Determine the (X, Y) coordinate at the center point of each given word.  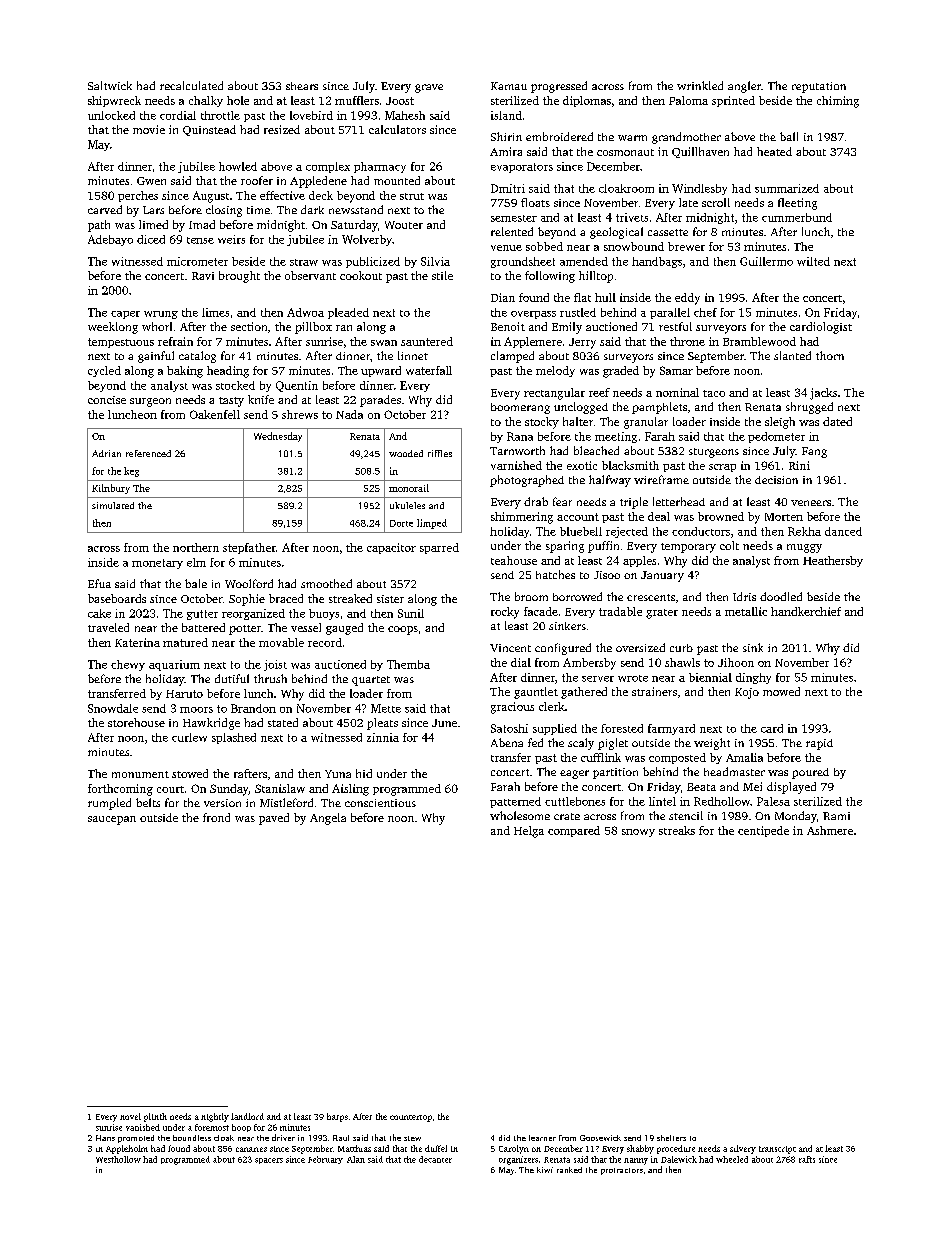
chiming (838, 102)
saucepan (112, 820)
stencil (686, 815)
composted (677, 758)
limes (215, 312)
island (506, 115)
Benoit (508, 326)
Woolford (249, 583)
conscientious (380, 803)
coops (403, 630)
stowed (190, 773)
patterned (515, 802)
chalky (206, 101)
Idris (744, 596)
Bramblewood (759, 341)
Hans (105, 1138)
